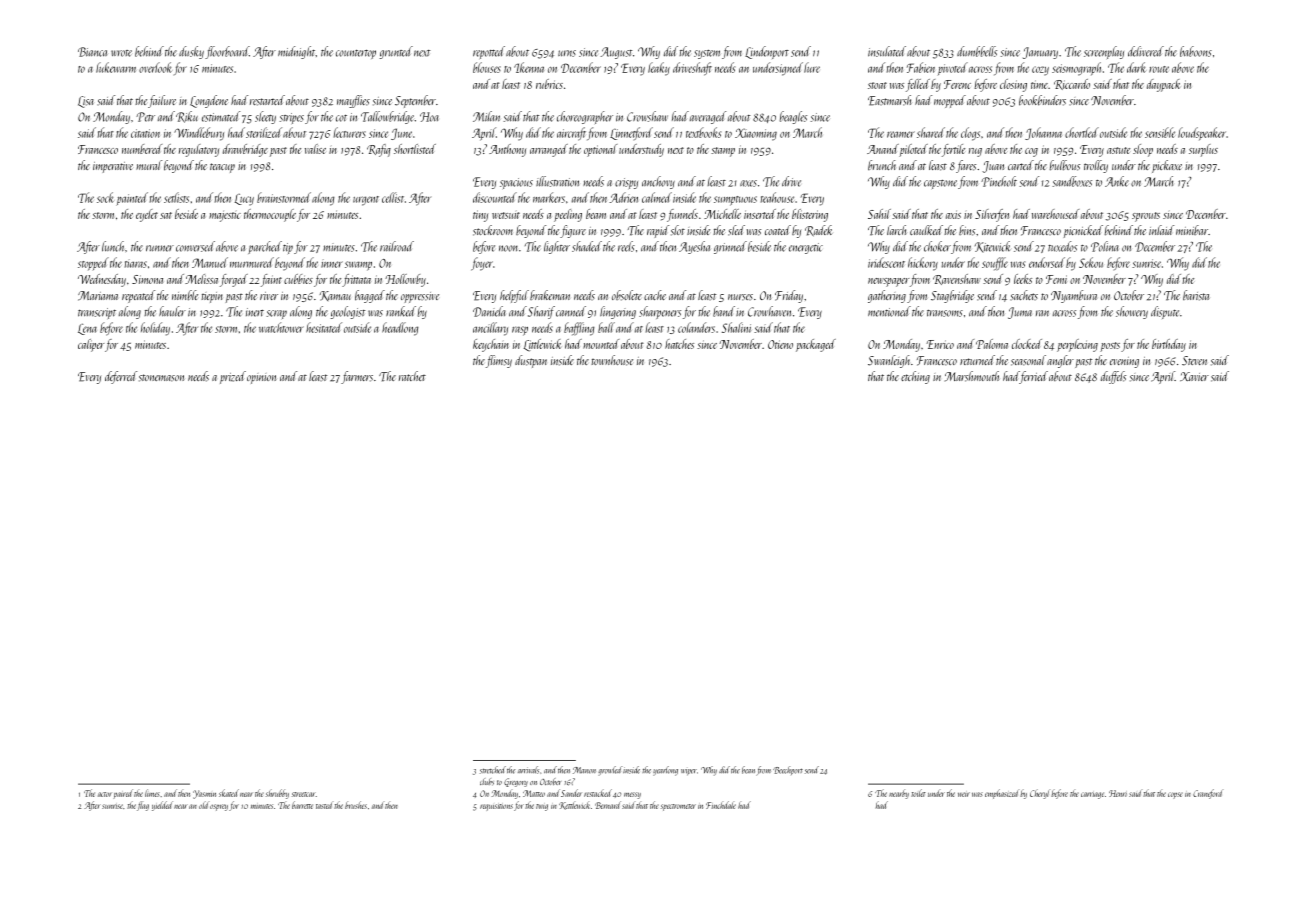  I want to click on leaky, so click(659, 69).
